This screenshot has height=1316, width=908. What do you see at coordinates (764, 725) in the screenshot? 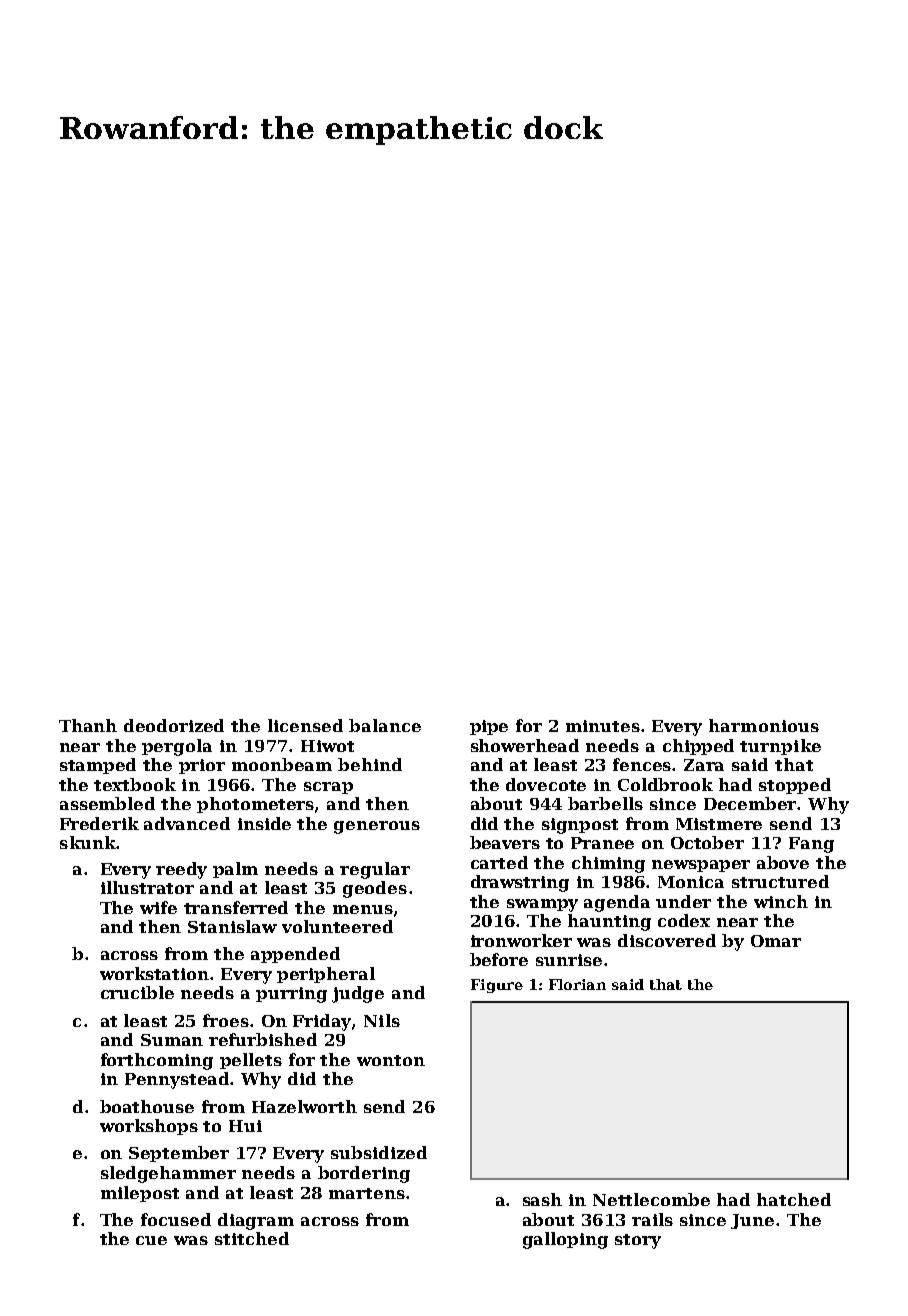
I see `harmonious` at bounding box center [764, 725].
